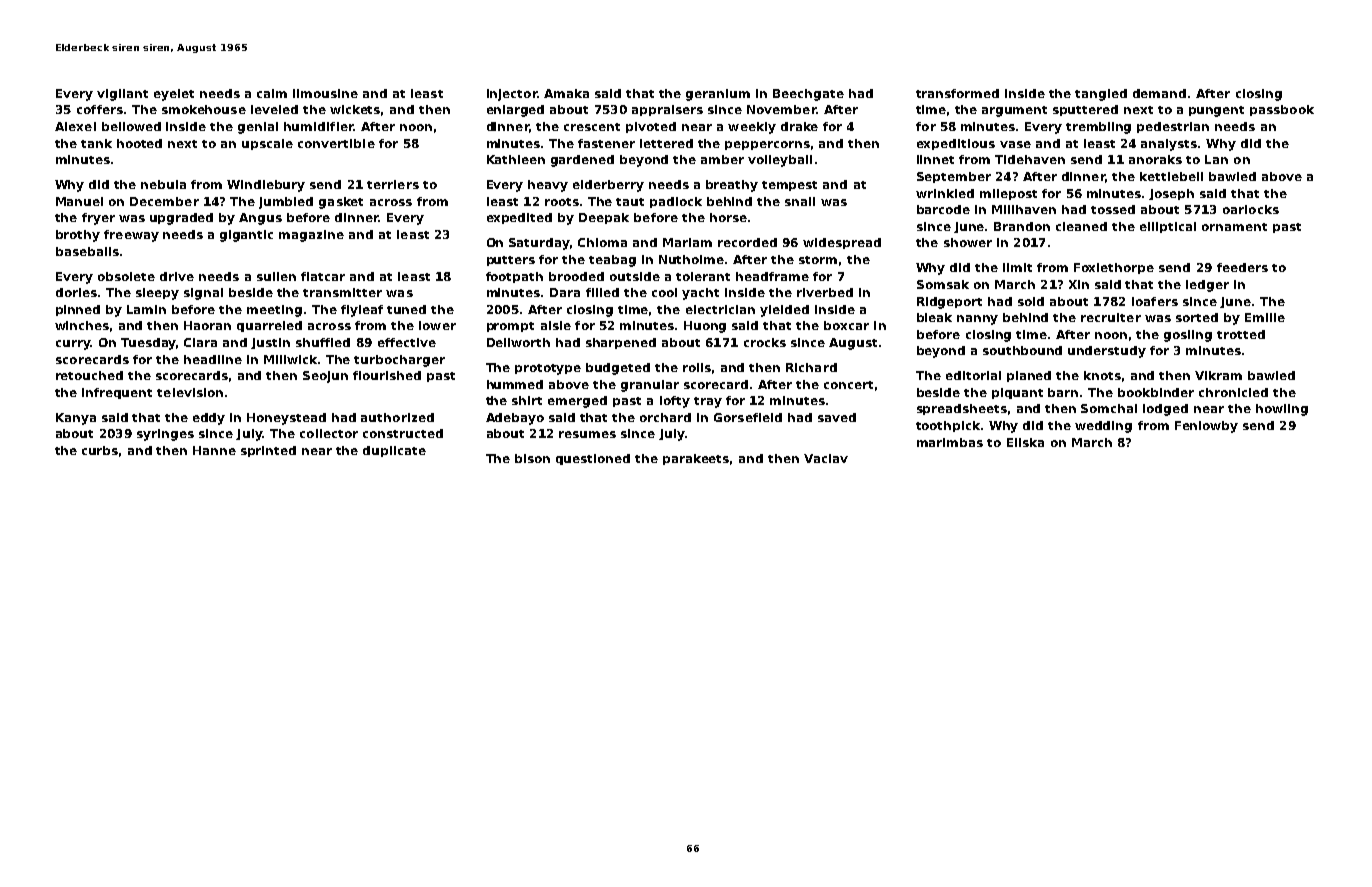  I want to click on sputtered, so click(1085, 110).
